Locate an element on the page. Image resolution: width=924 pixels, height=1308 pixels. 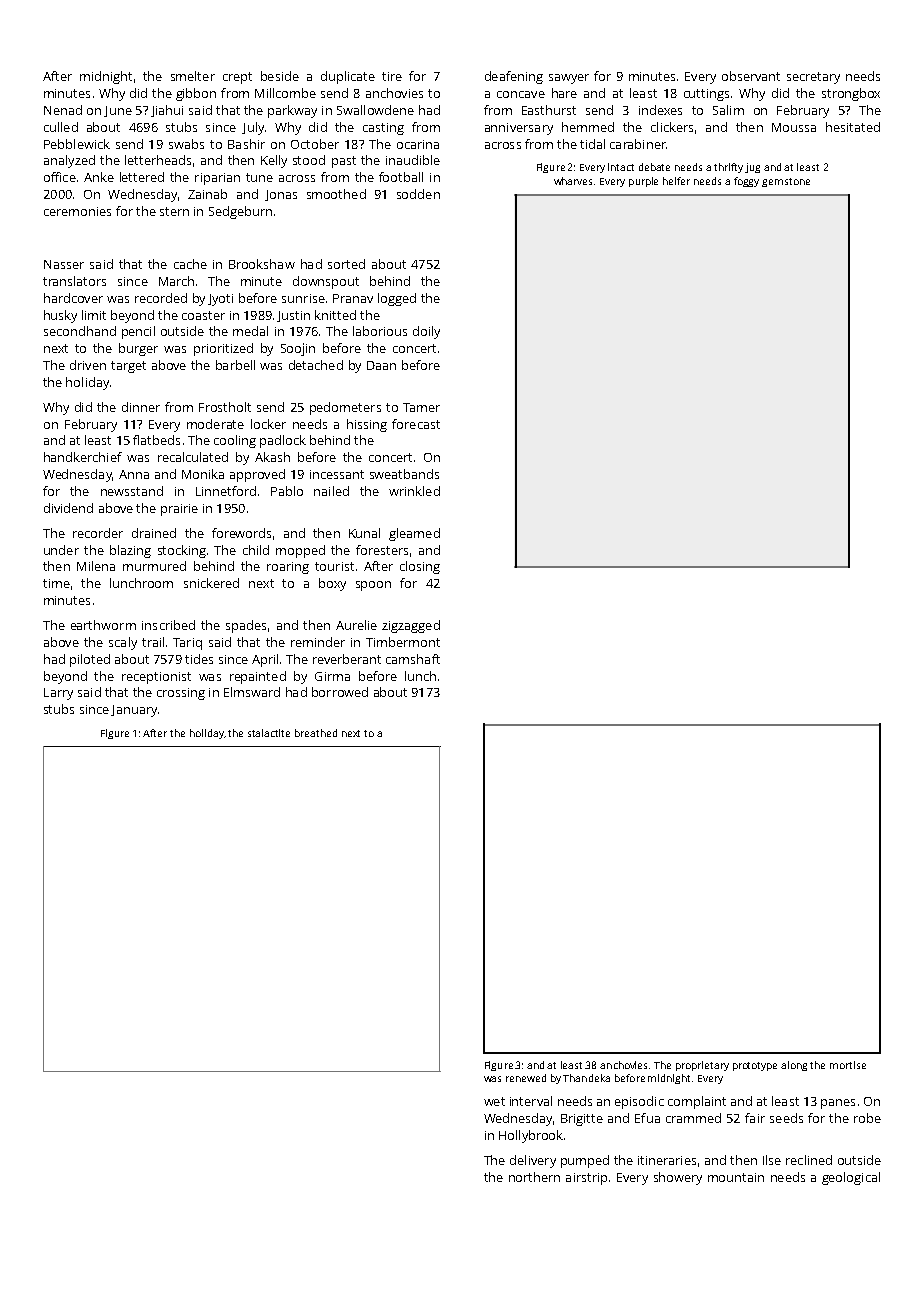
zigzagged is located at coordinates (411, 626).
